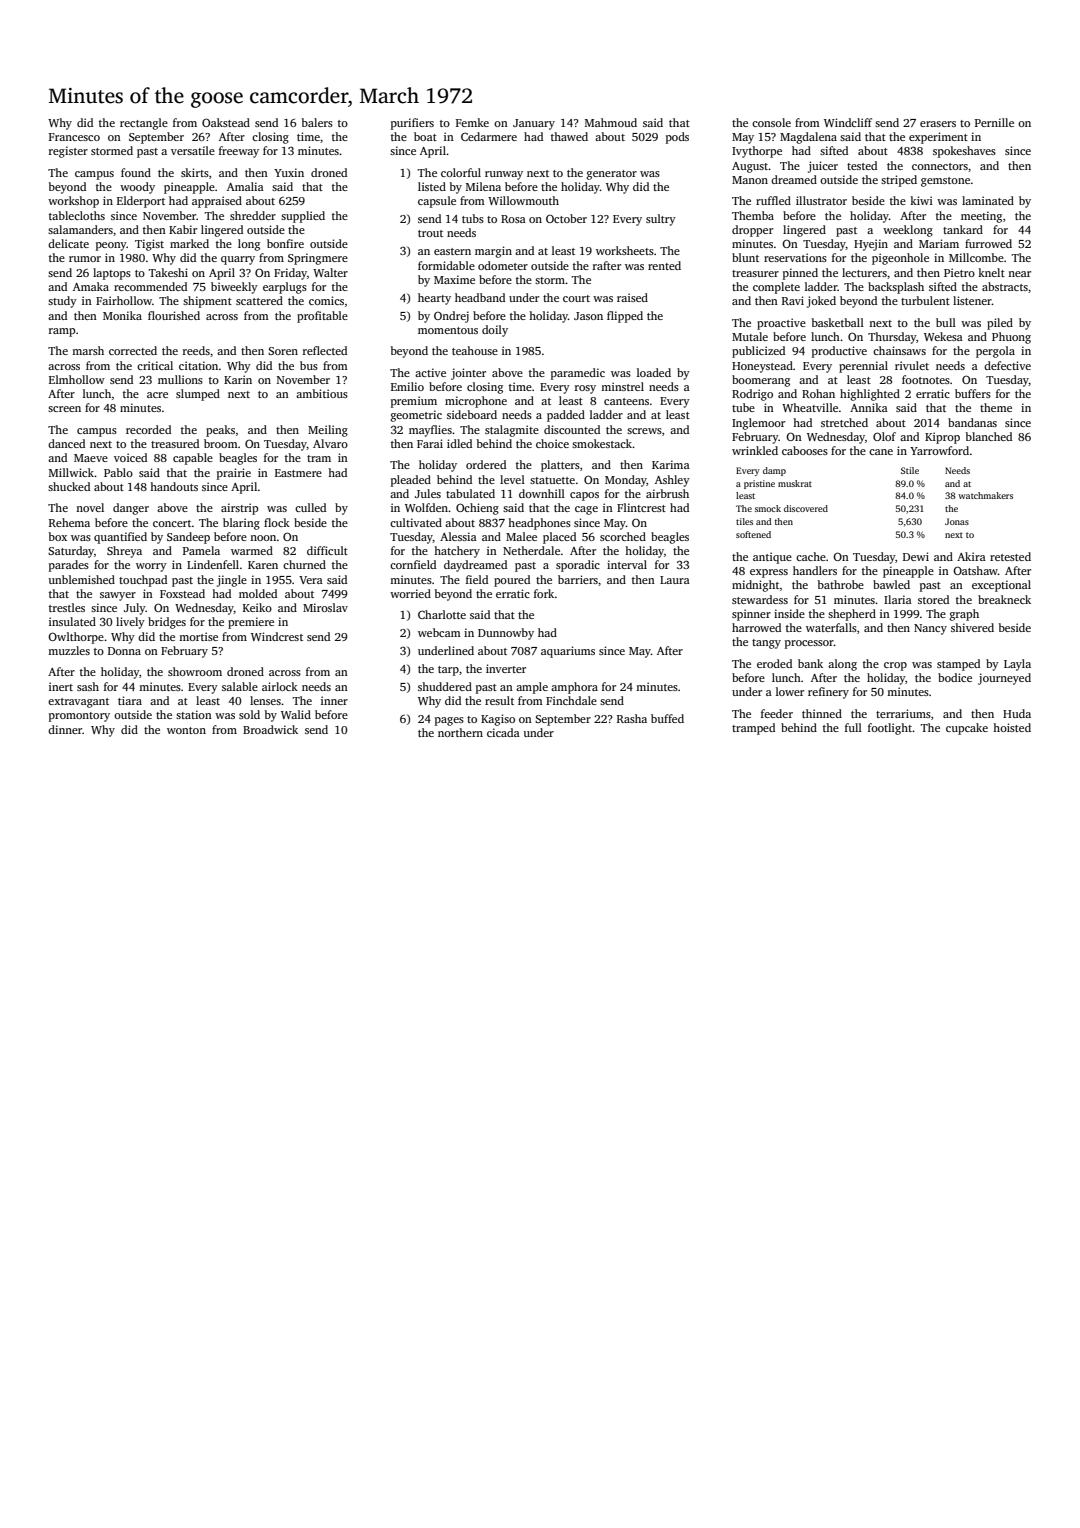 This screenshot has width=1080, height=1528. Describe the element at coordinates (578, 579) in the screenshot. I see `barriers` at that location.
